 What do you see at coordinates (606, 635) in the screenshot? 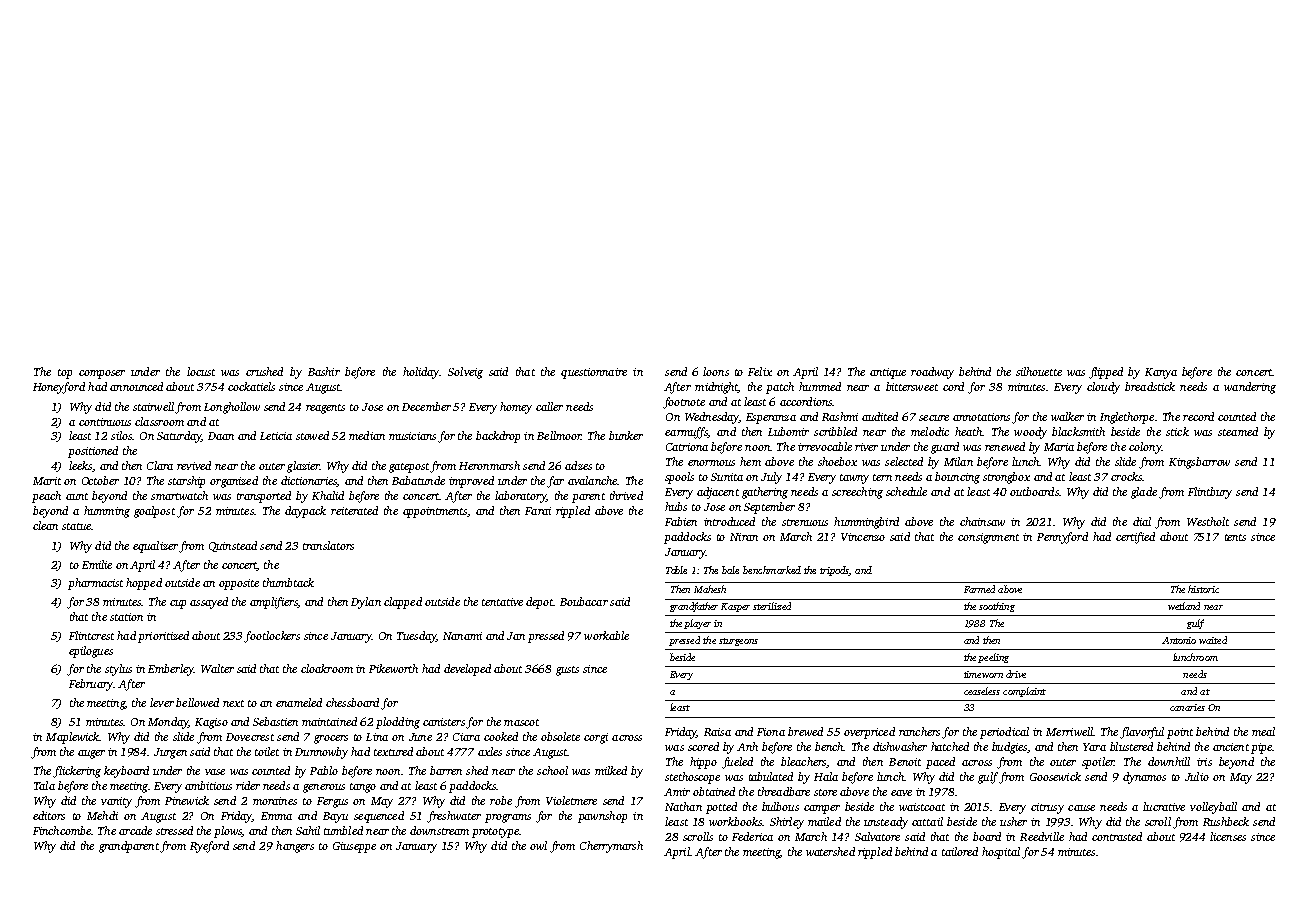
I see `workable` at bounding box center [606, 635].
